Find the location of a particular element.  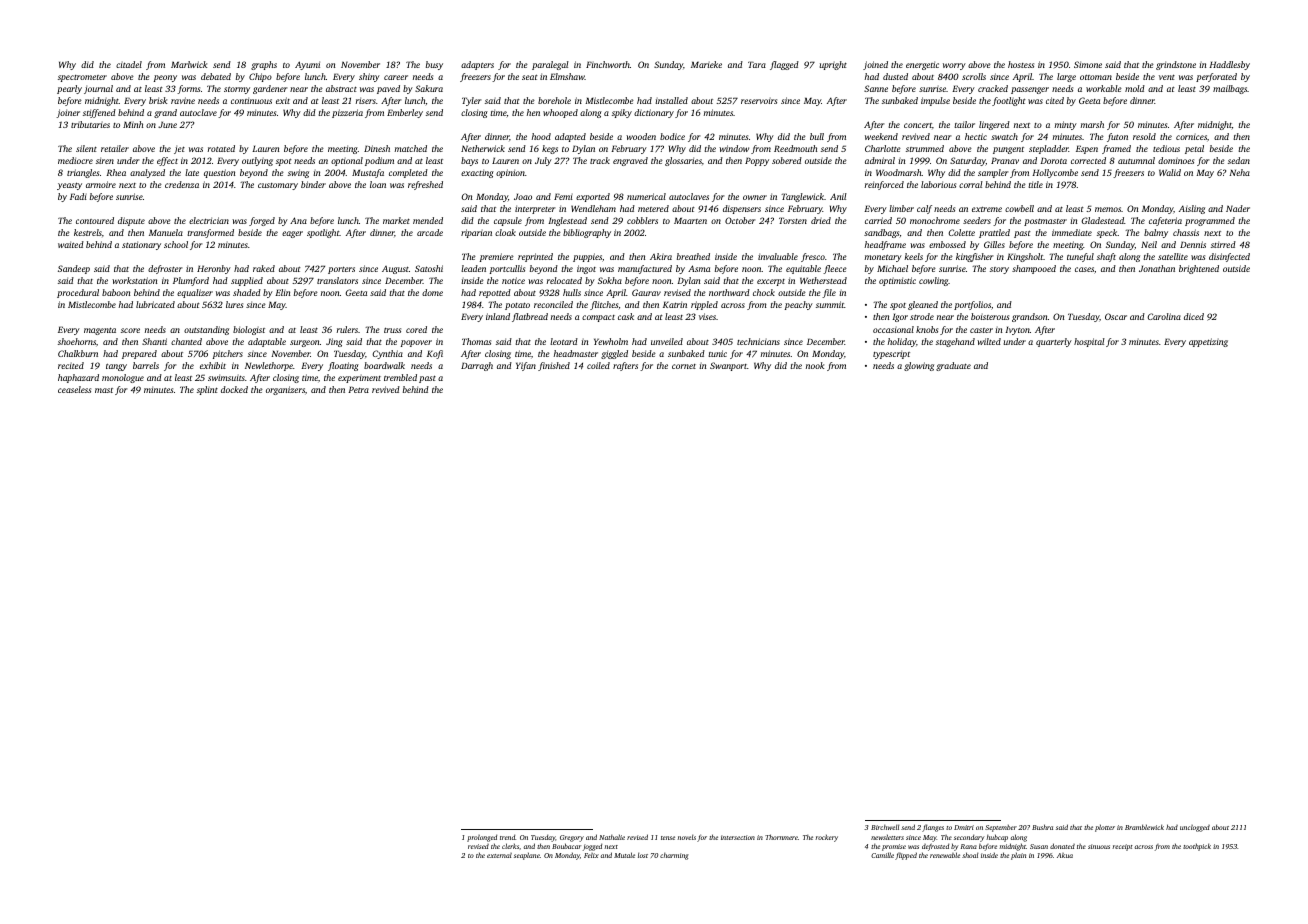

analyzed is located at coordinates (147, 173).
